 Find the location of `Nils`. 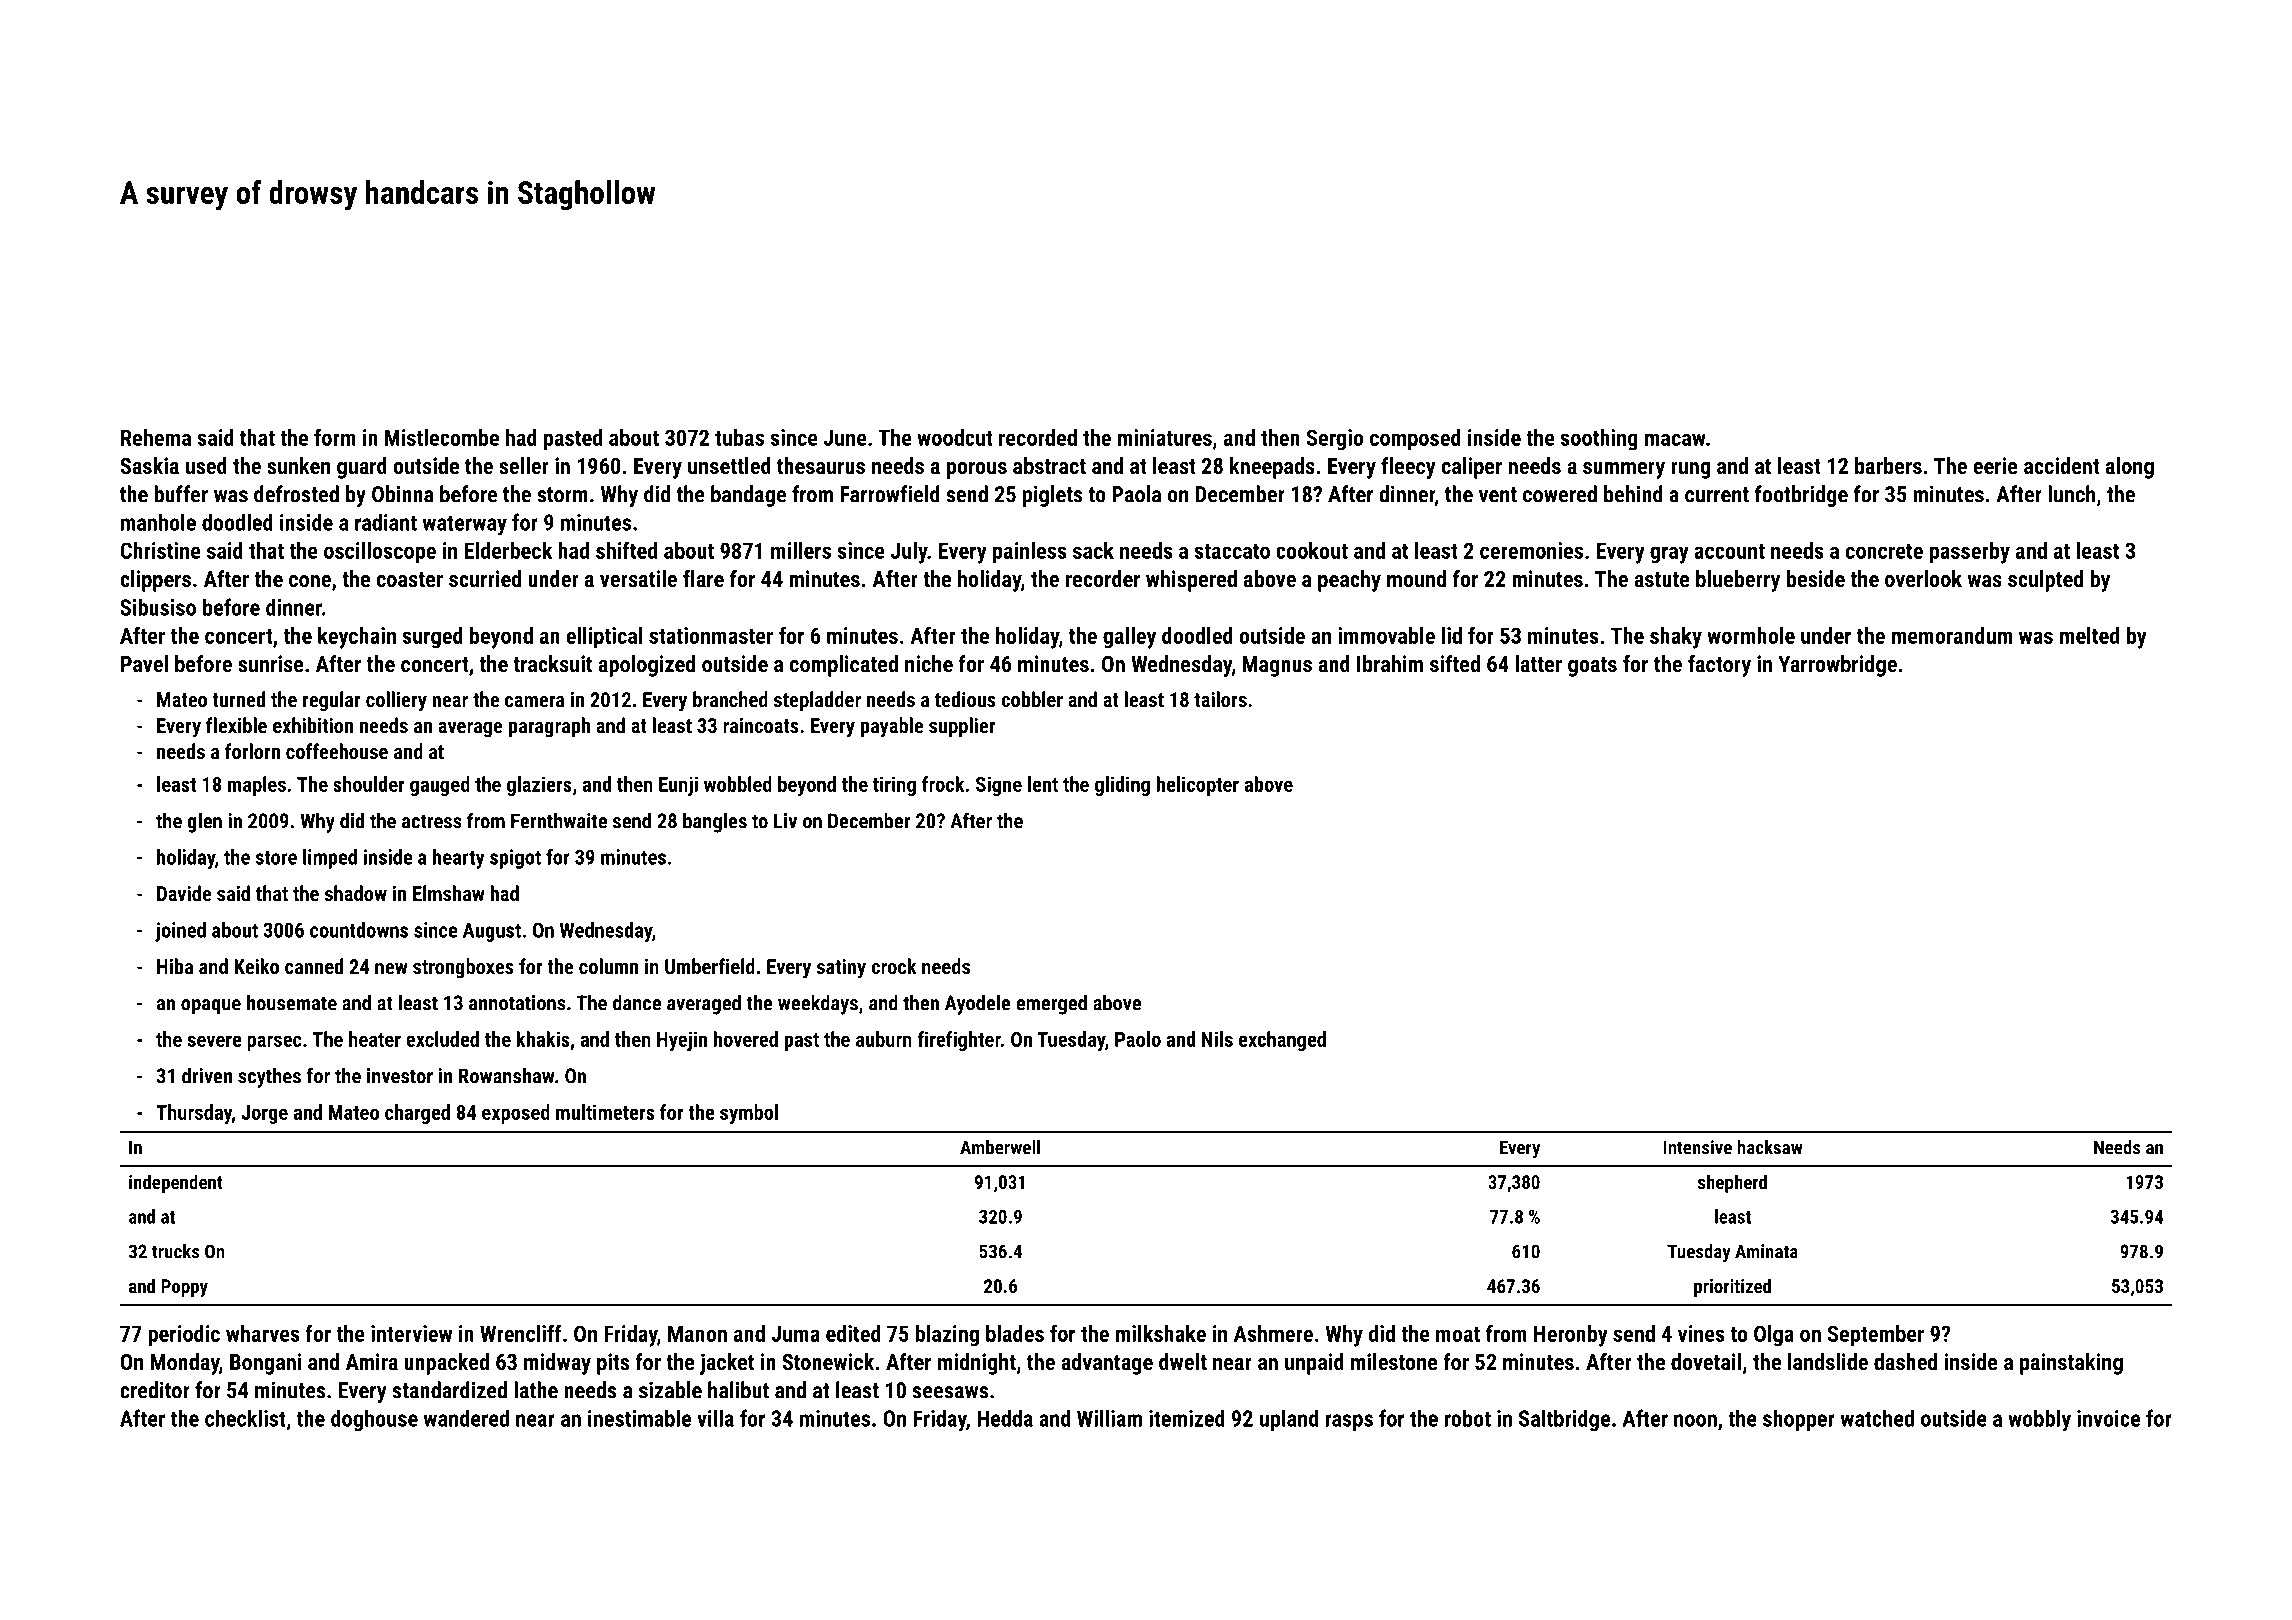

Nils is located at coordinates (1217, 1039).
